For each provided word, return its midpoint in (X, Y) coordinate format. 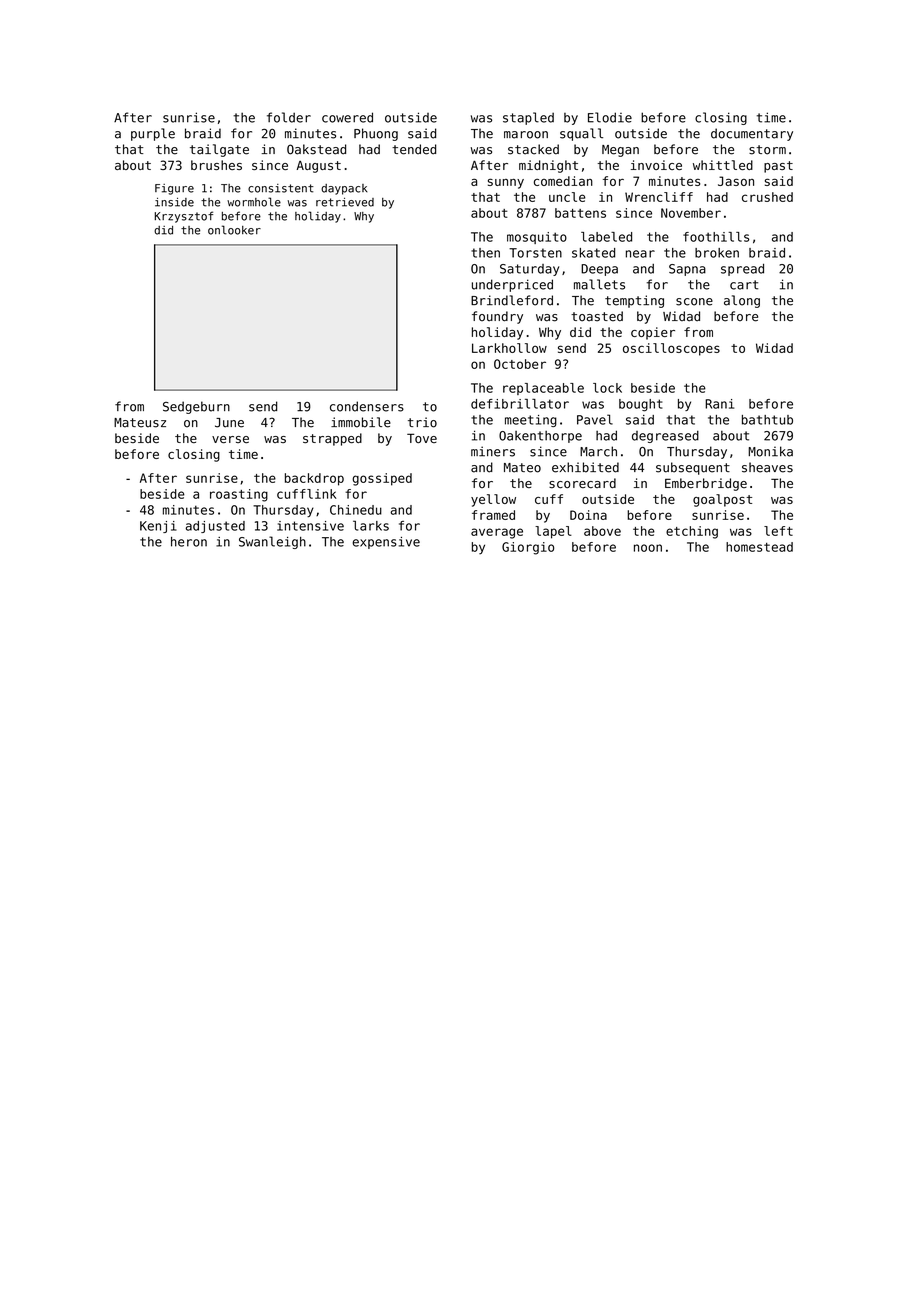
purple (153, 134)
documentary (752, 134)
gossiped (382, 479)
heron (189, 542)
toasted (597, 316)
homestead (759, 547)
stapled (528, 118)
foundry (497, 317)
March (598, 451)
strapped (332, 439)
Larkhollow (509, 348)
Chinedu (356, 510)
